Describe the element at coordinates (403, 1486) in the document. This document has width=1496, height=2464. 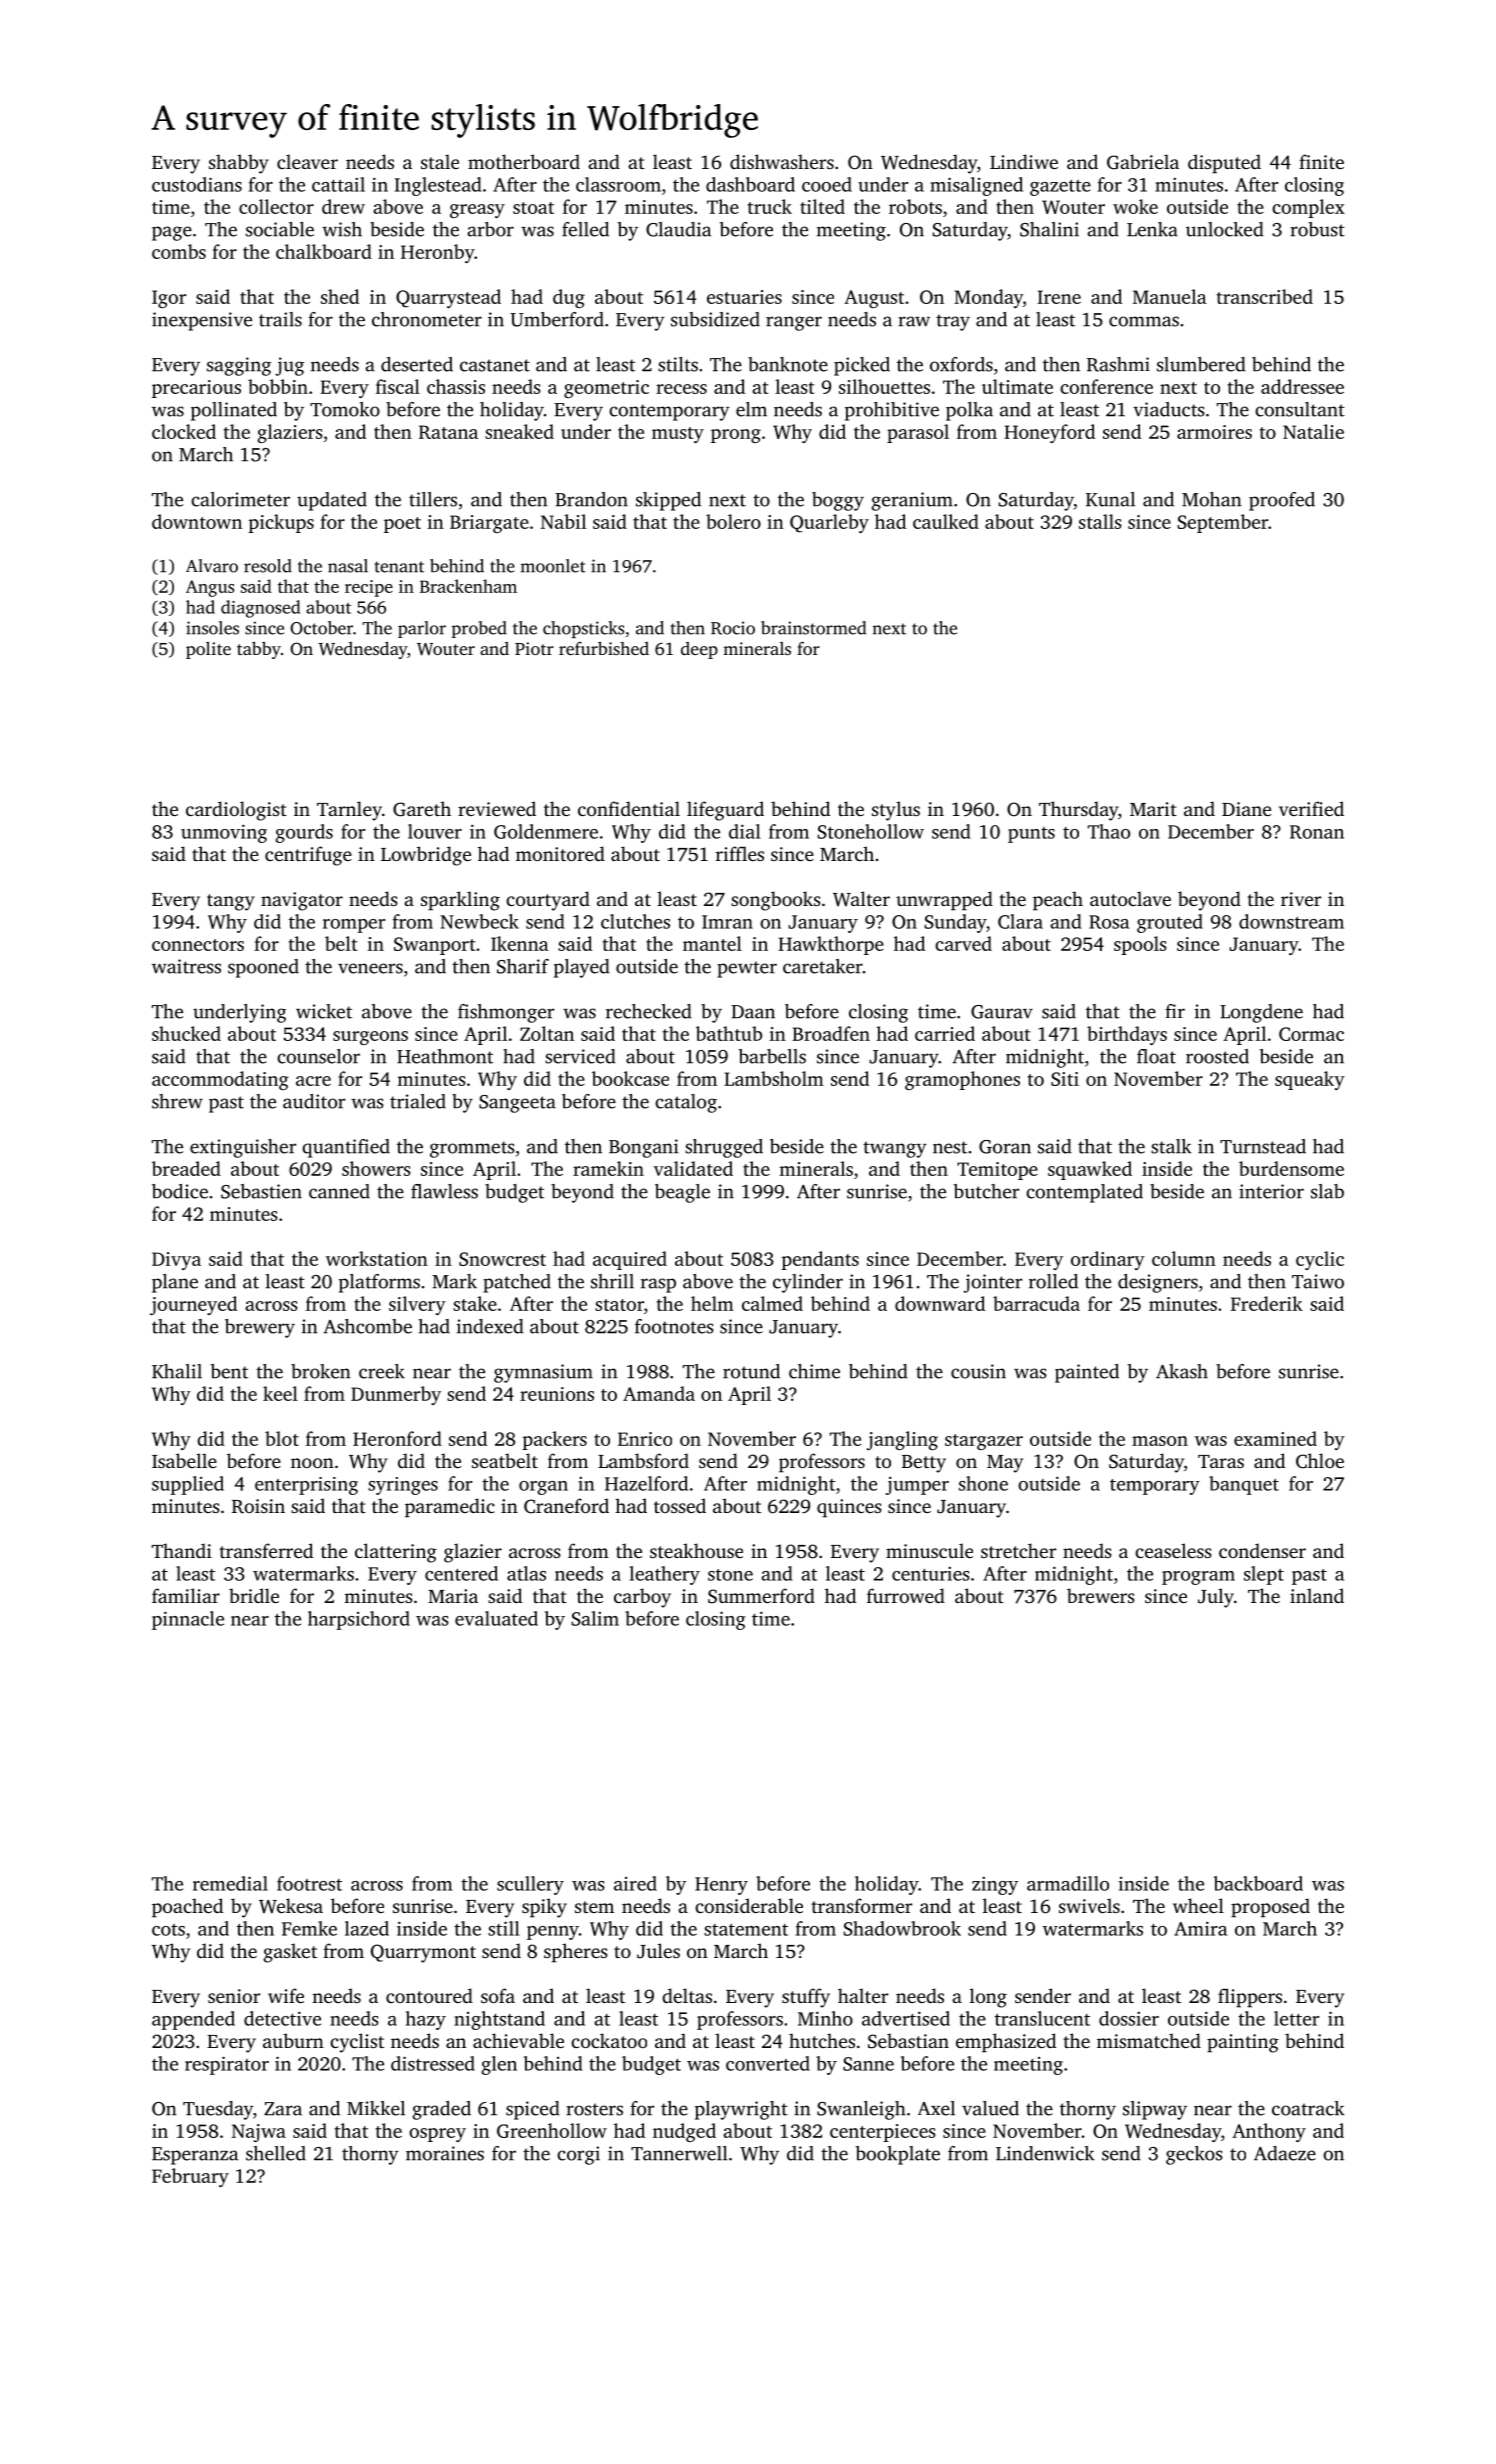
I see `syringes` at that location.
